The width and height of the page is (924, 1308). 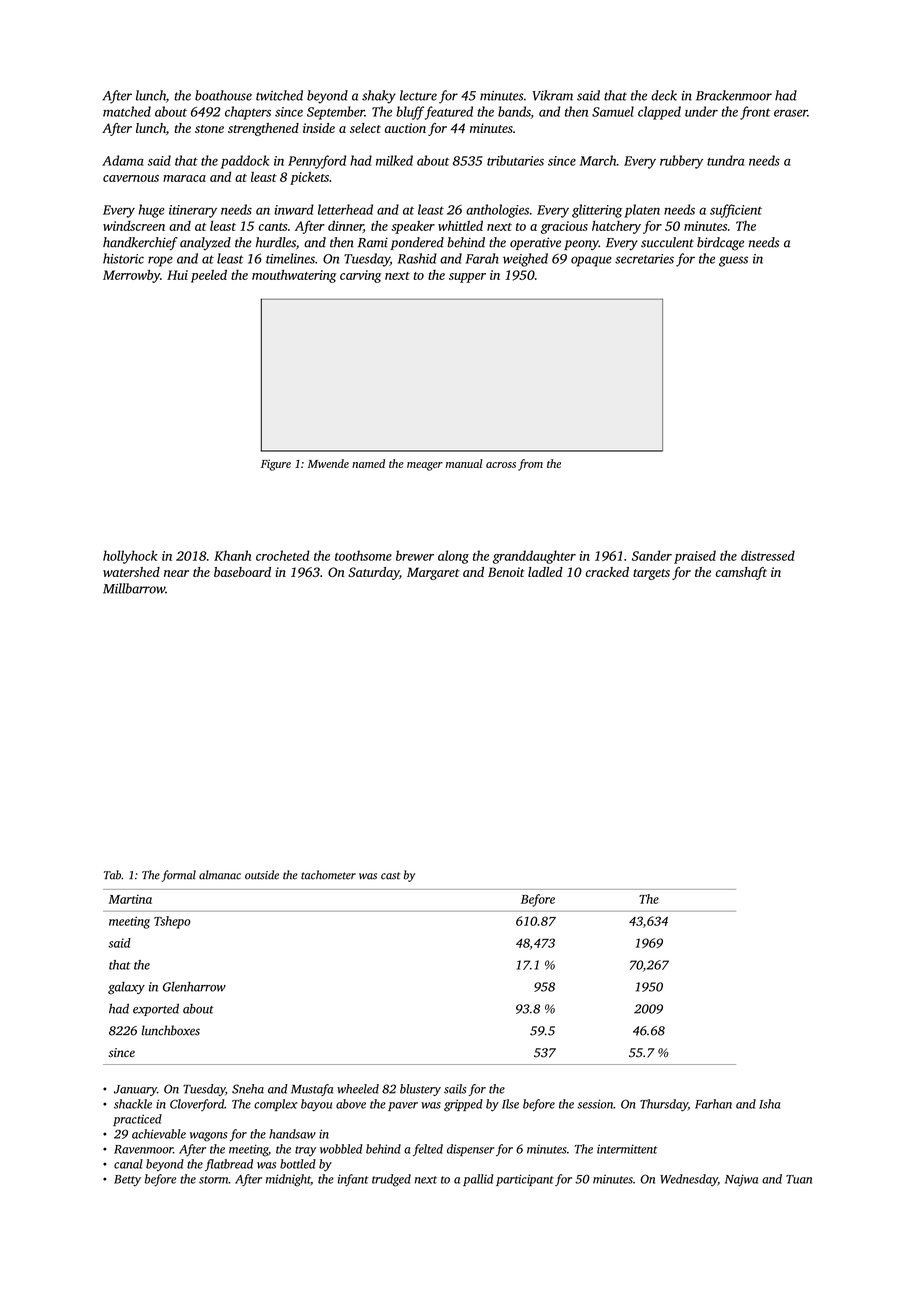 What do you see at coordinates (501, 465) in the page?
I see `across` at bounding box center [501, 465].
